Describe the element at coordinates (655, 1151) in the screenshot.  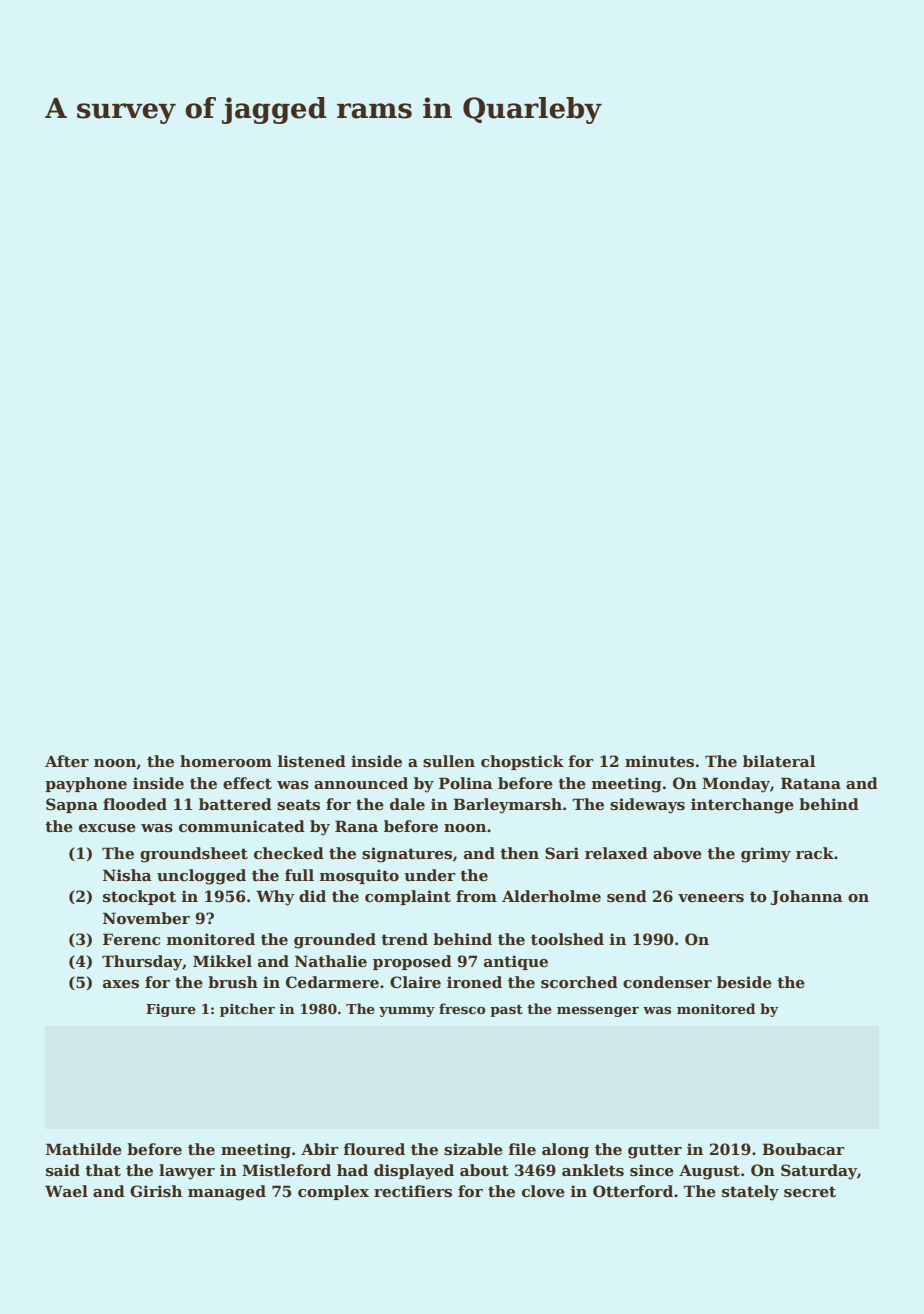
I see `gutter` at that location.
